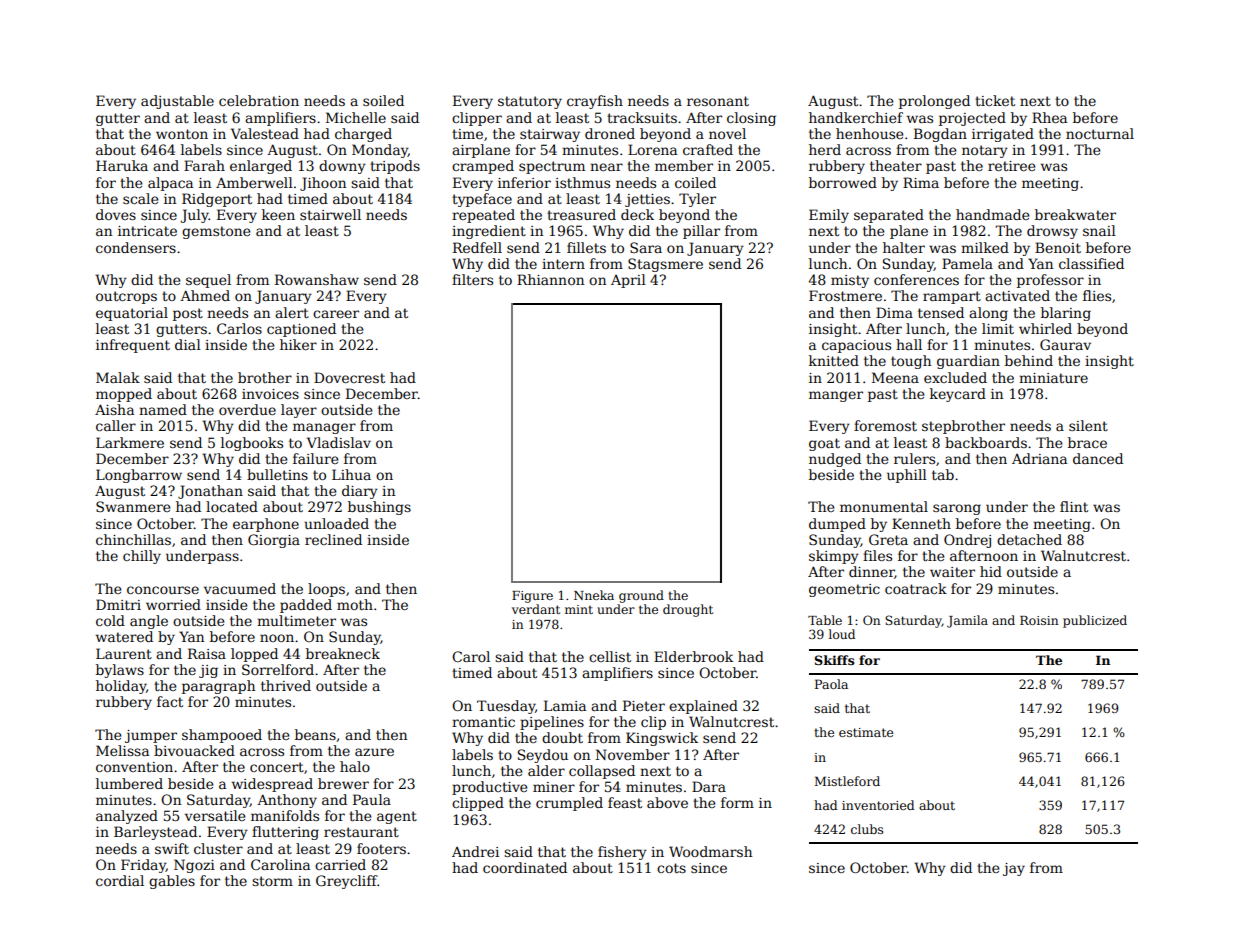 Image resolution: width=1233 pixels, height=952 pixels. I want to click on celebration, so click(259, 100).
